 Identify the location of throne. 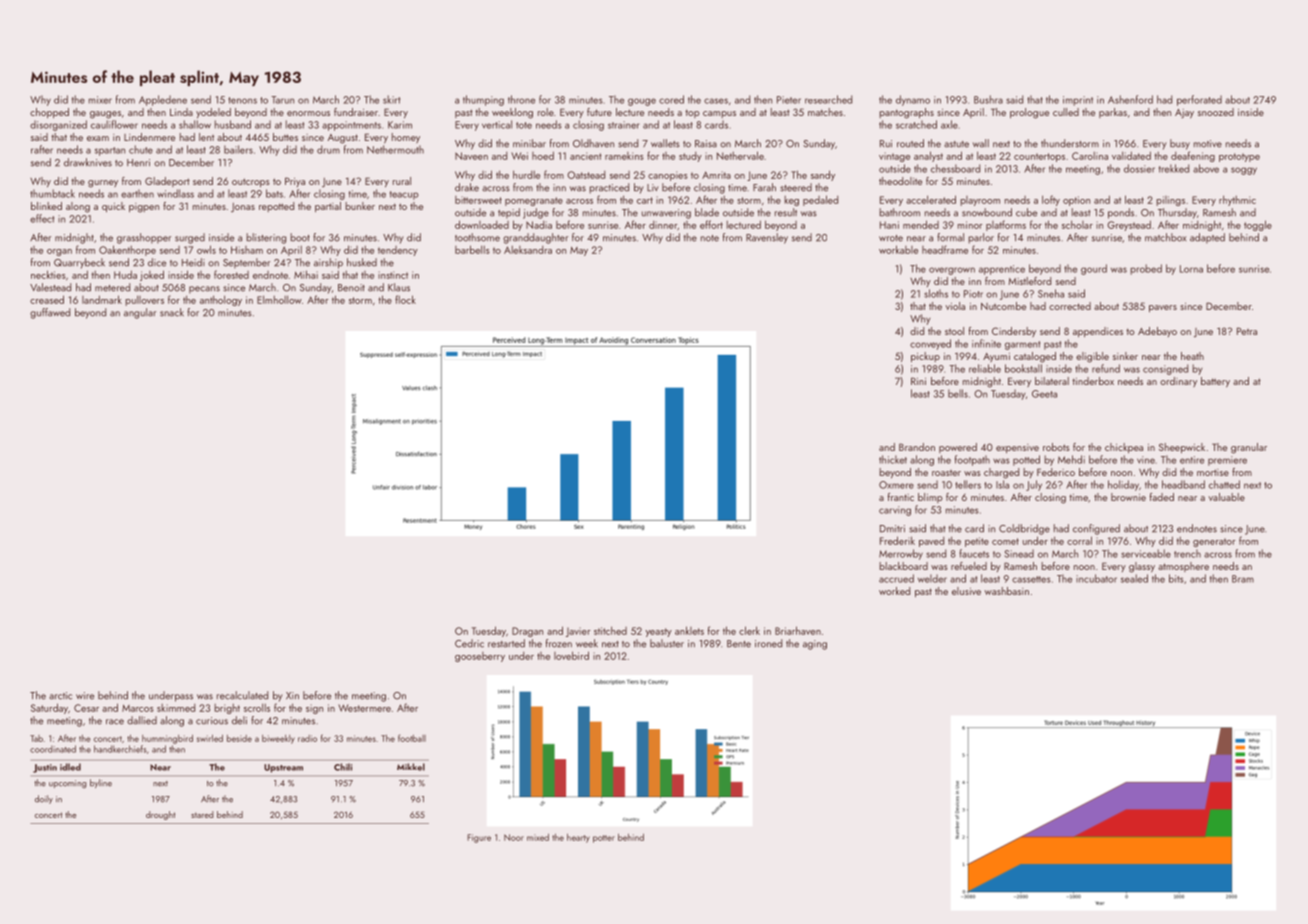
(521, 99).
